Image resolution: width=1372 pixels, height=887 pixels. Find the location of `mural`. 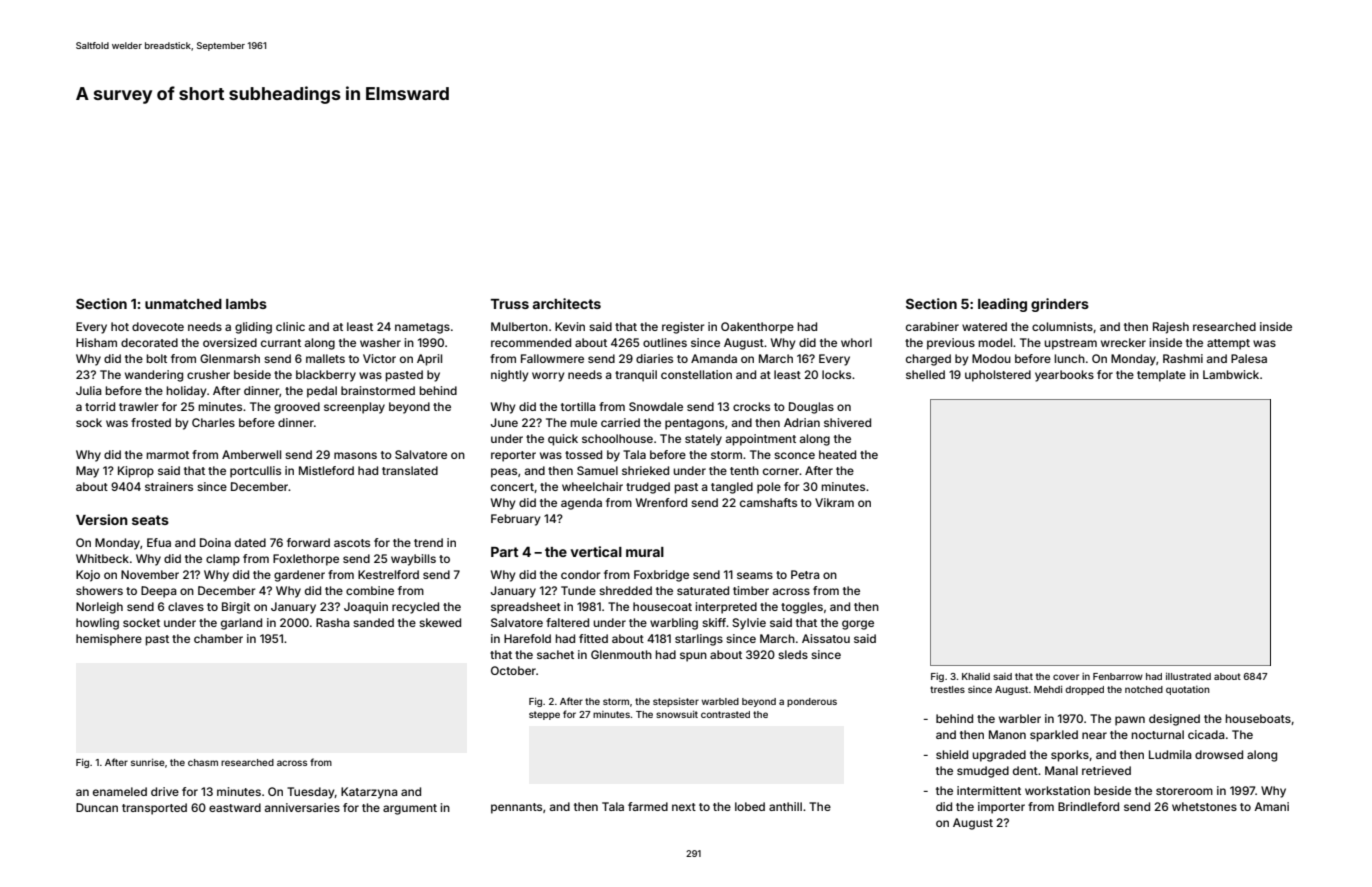

mural is located at coordinates (645, 552).
